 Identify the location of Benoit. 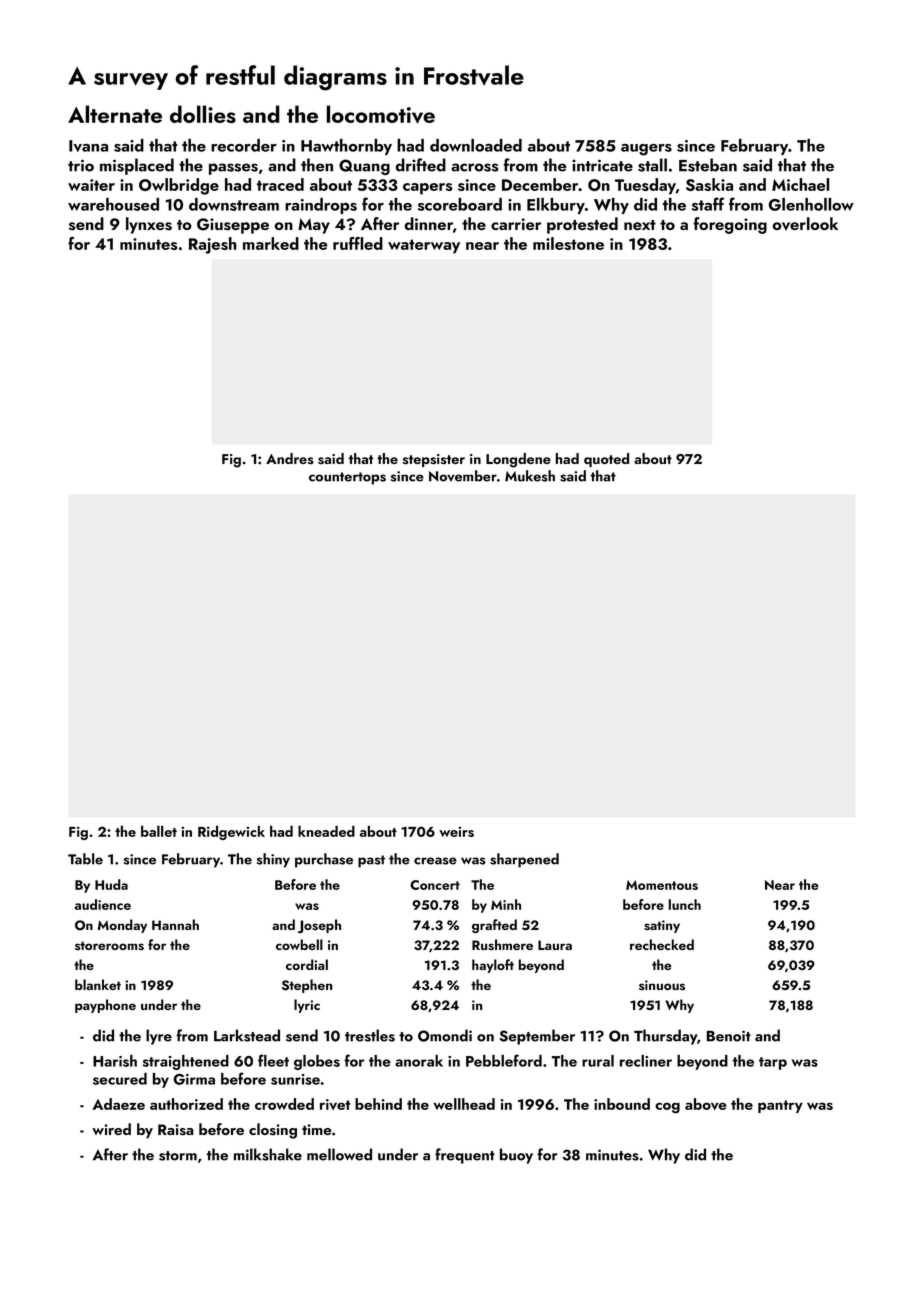
(729, 1036).
